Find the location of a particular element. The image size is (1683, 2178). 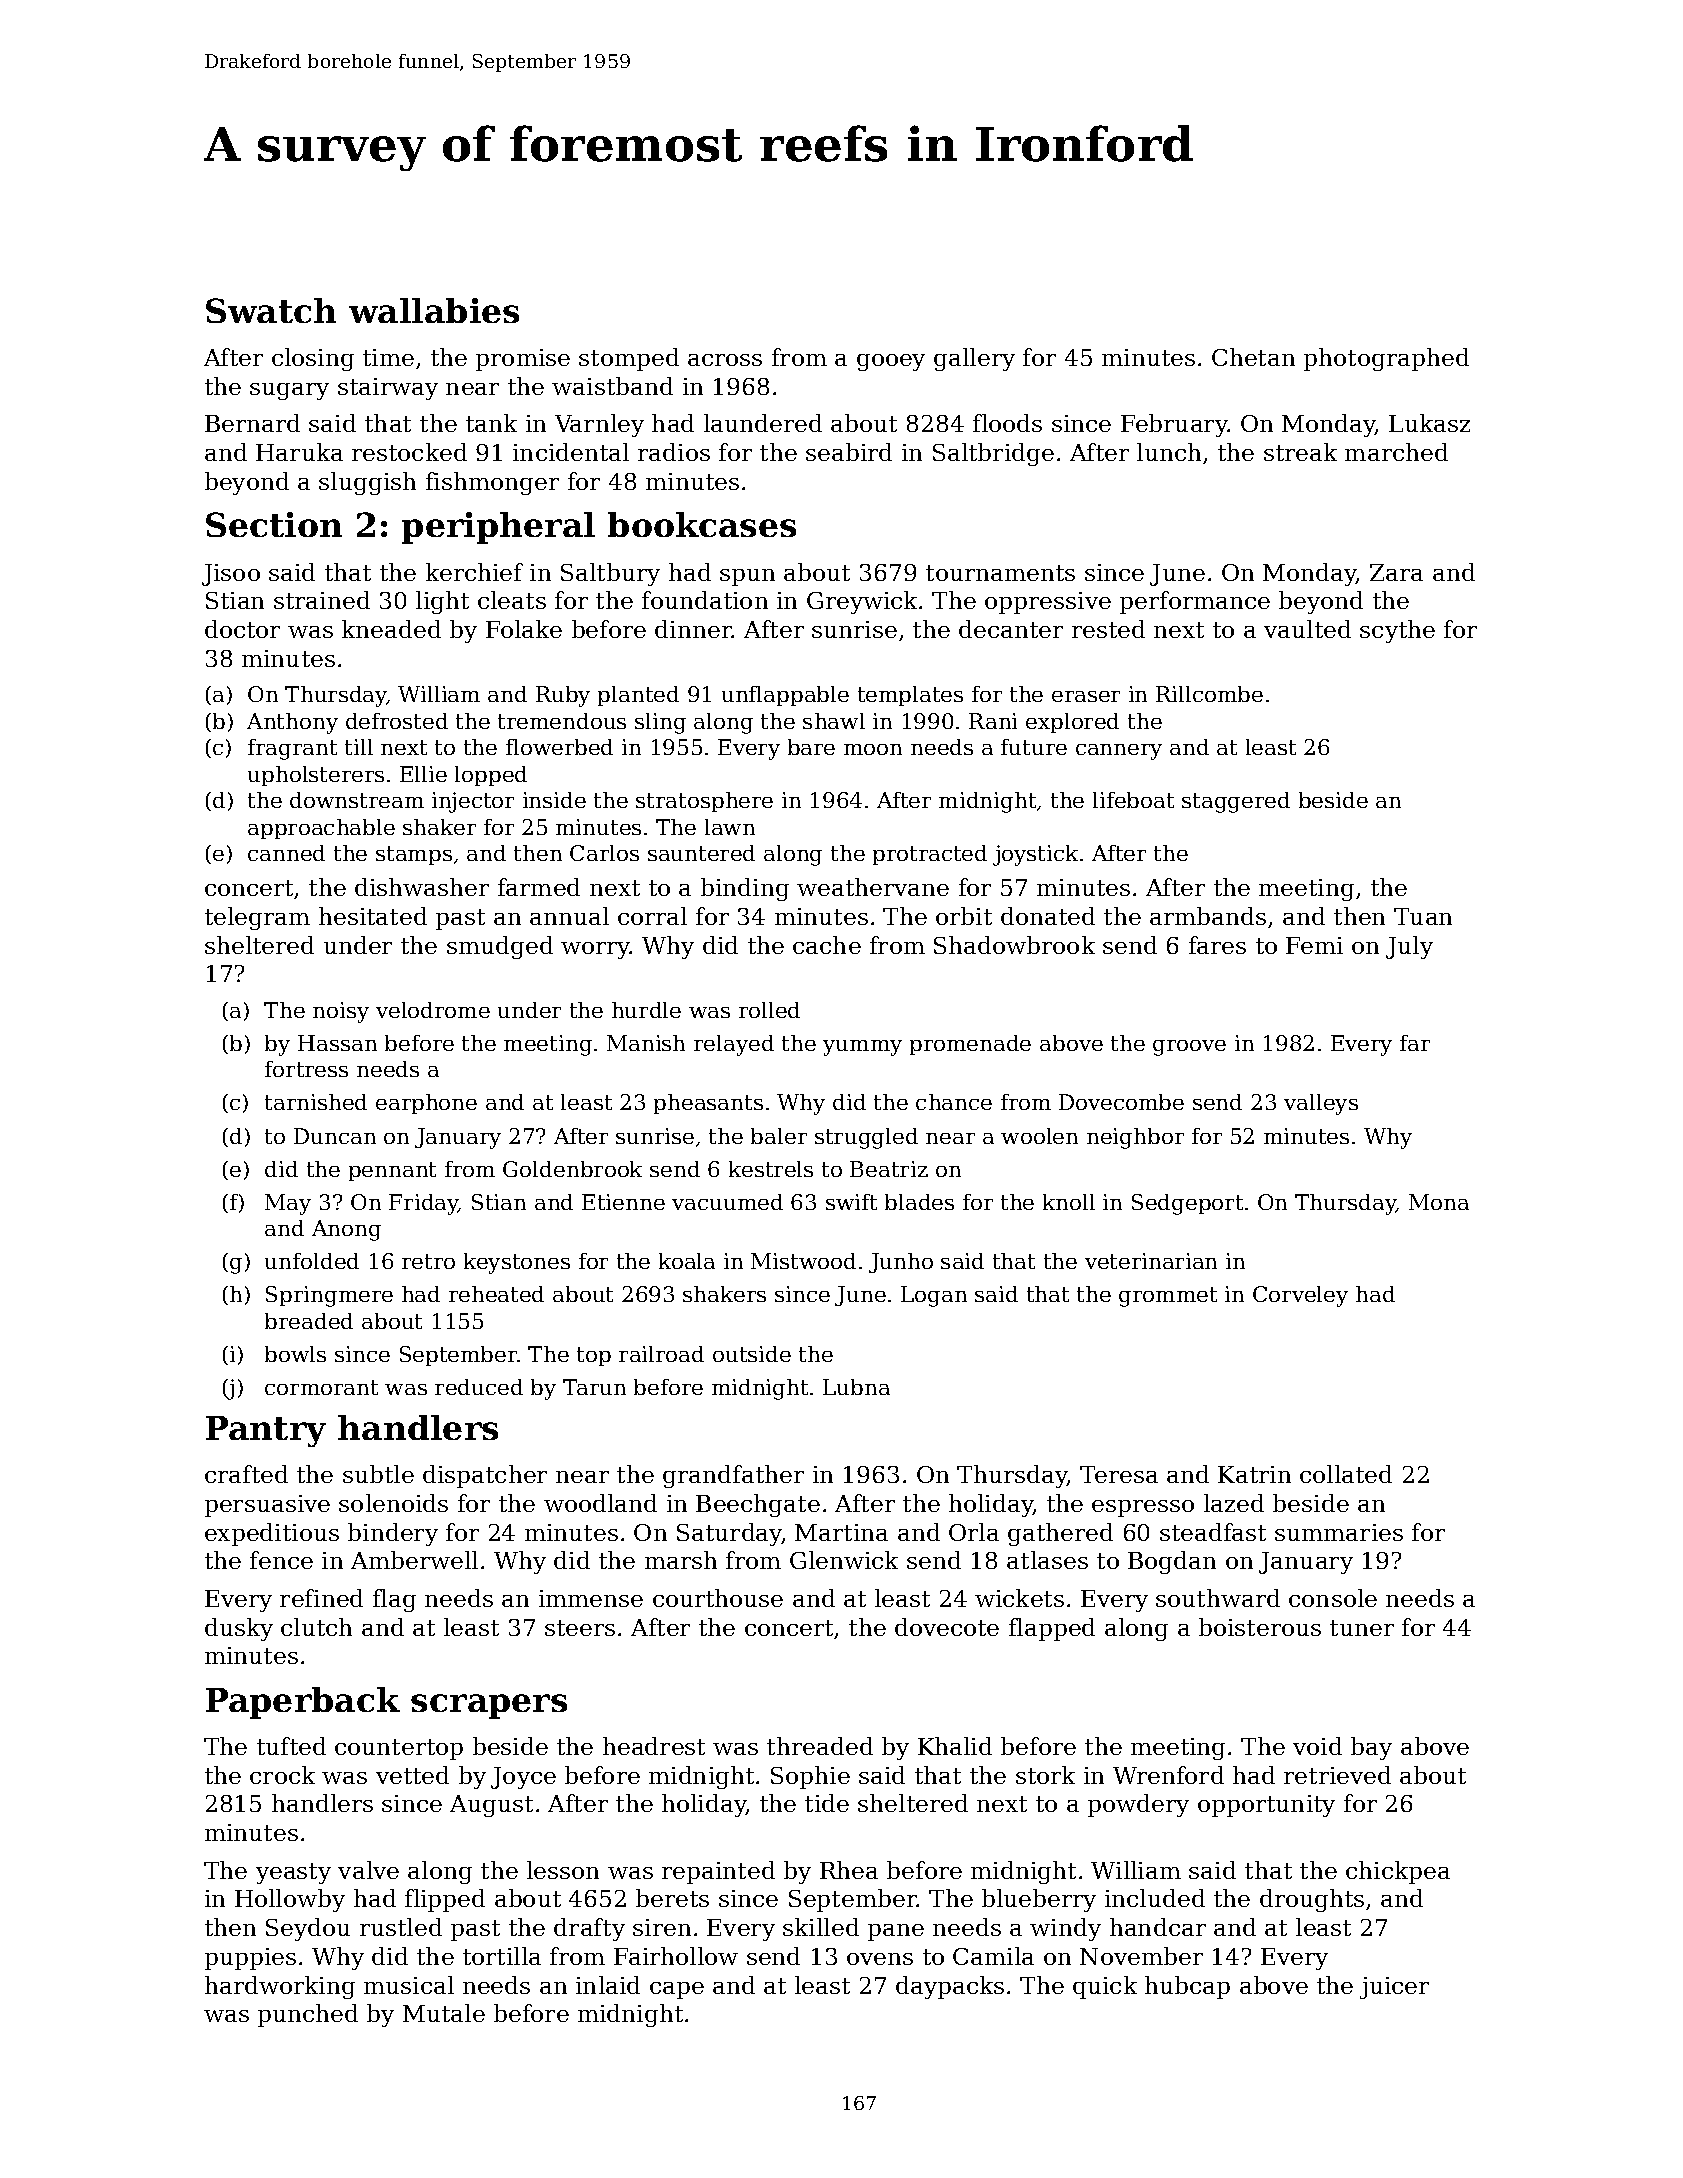

Chetan is located at coordinates (1253, 357).
